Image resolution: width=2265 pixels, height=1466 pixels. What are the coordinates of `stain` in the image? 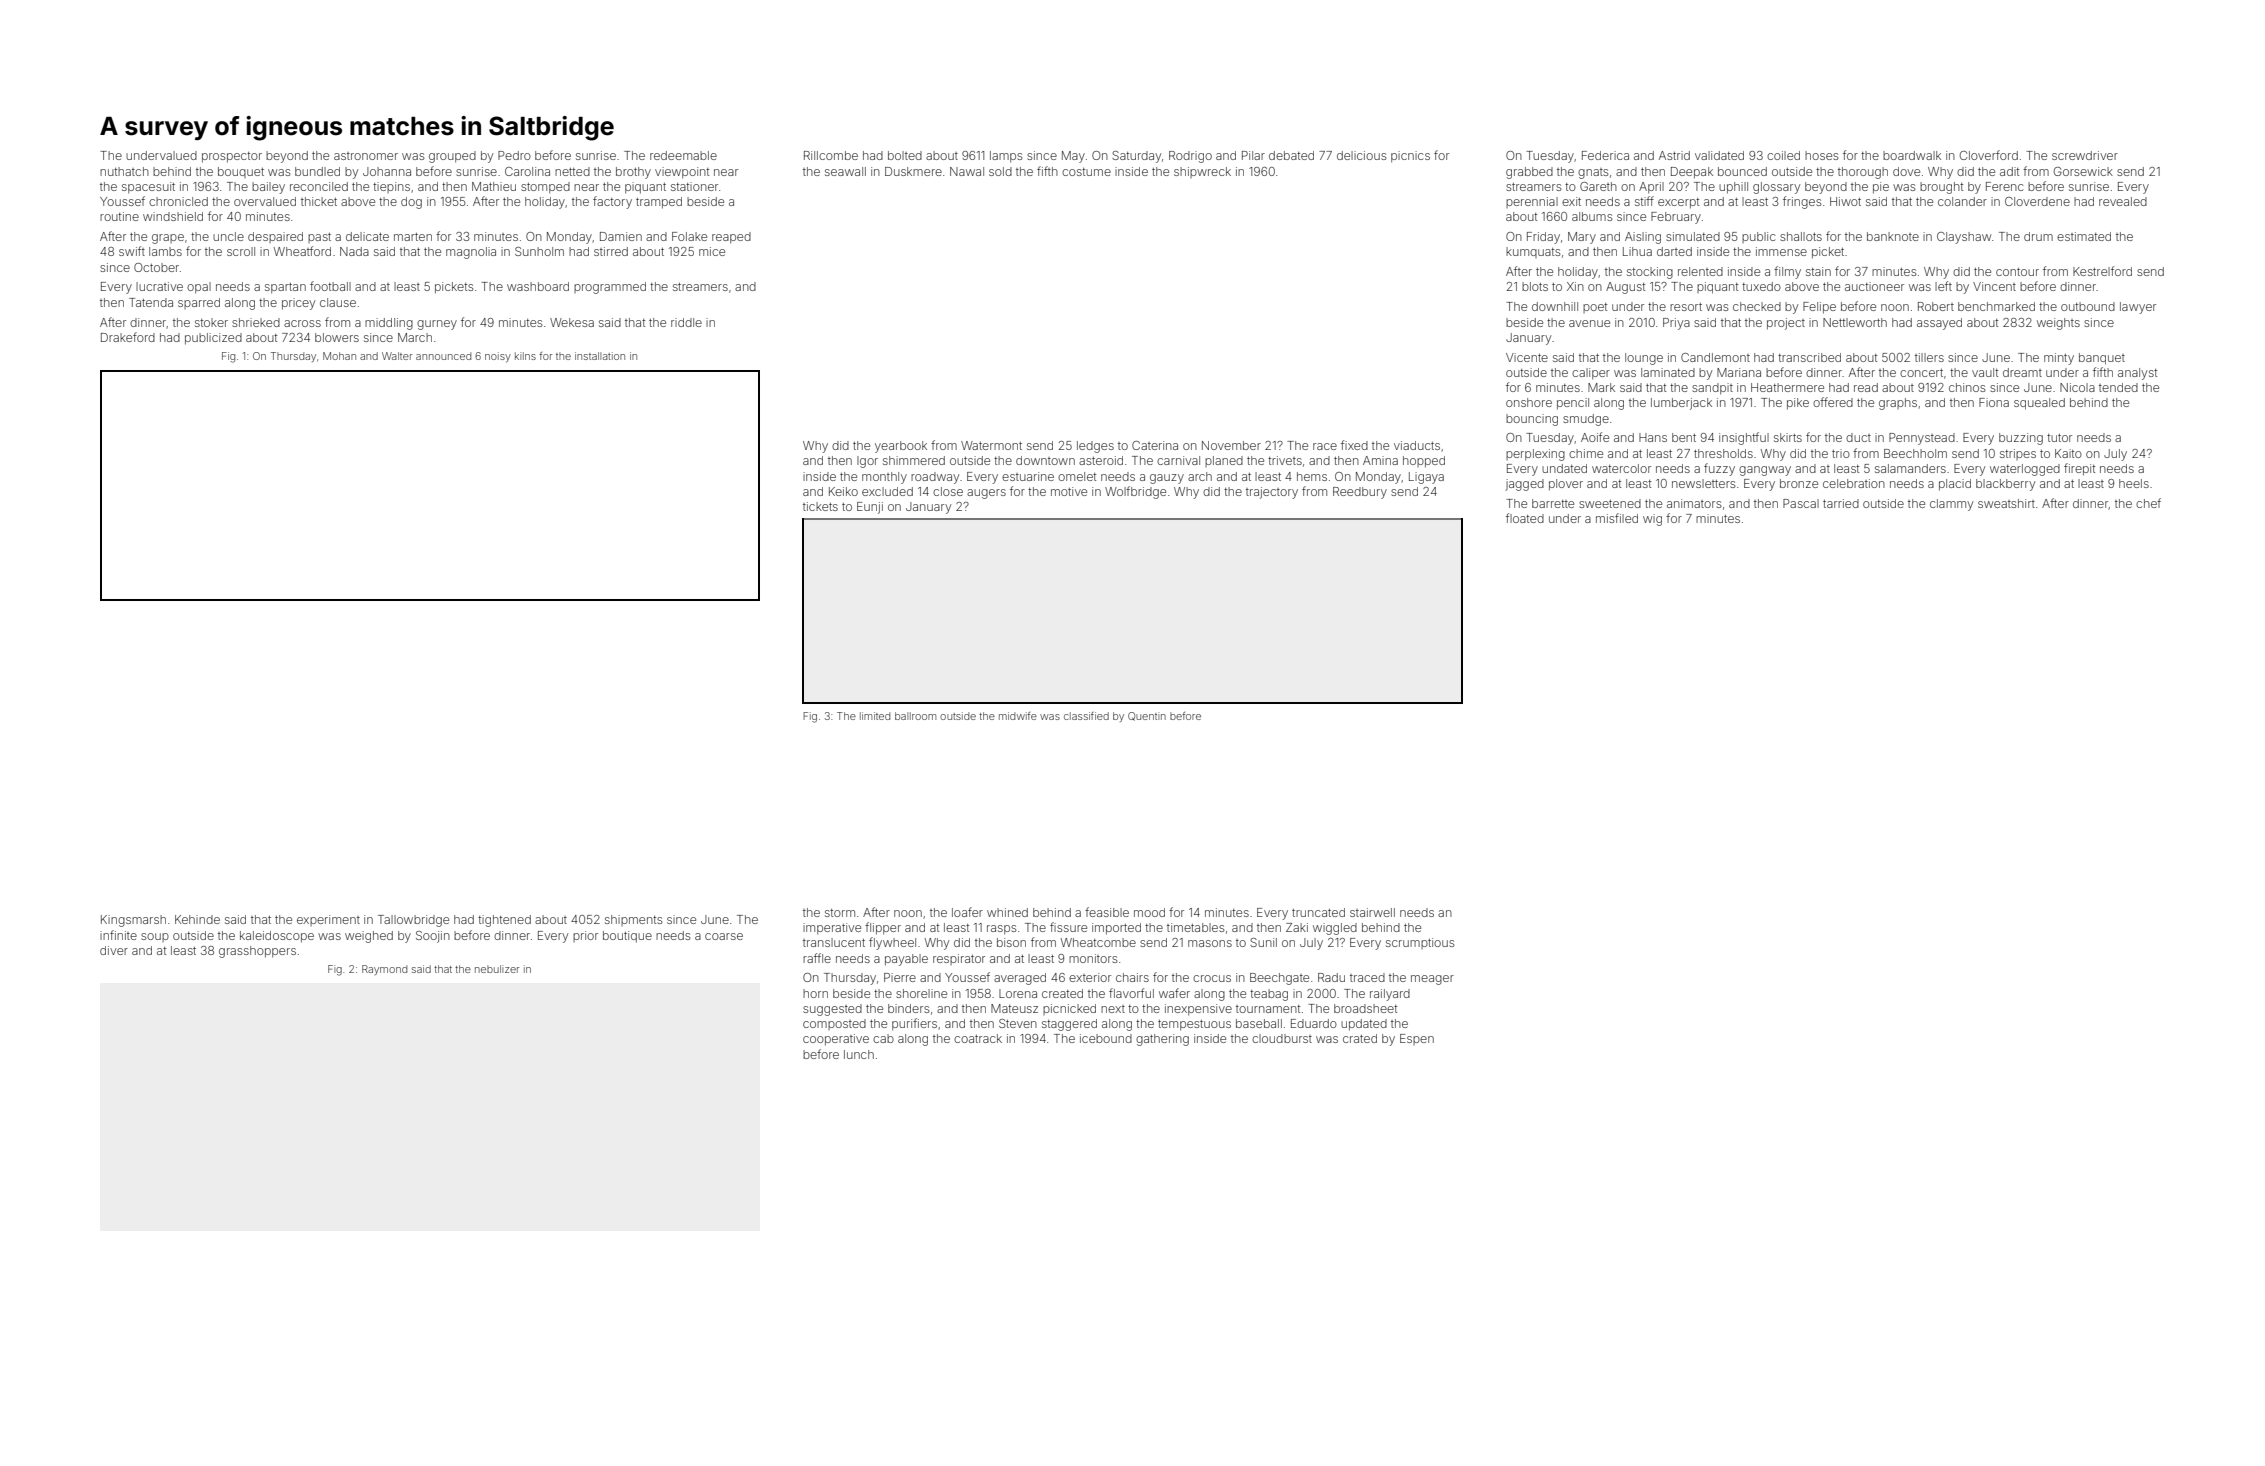 It's located at (1818, 271).
